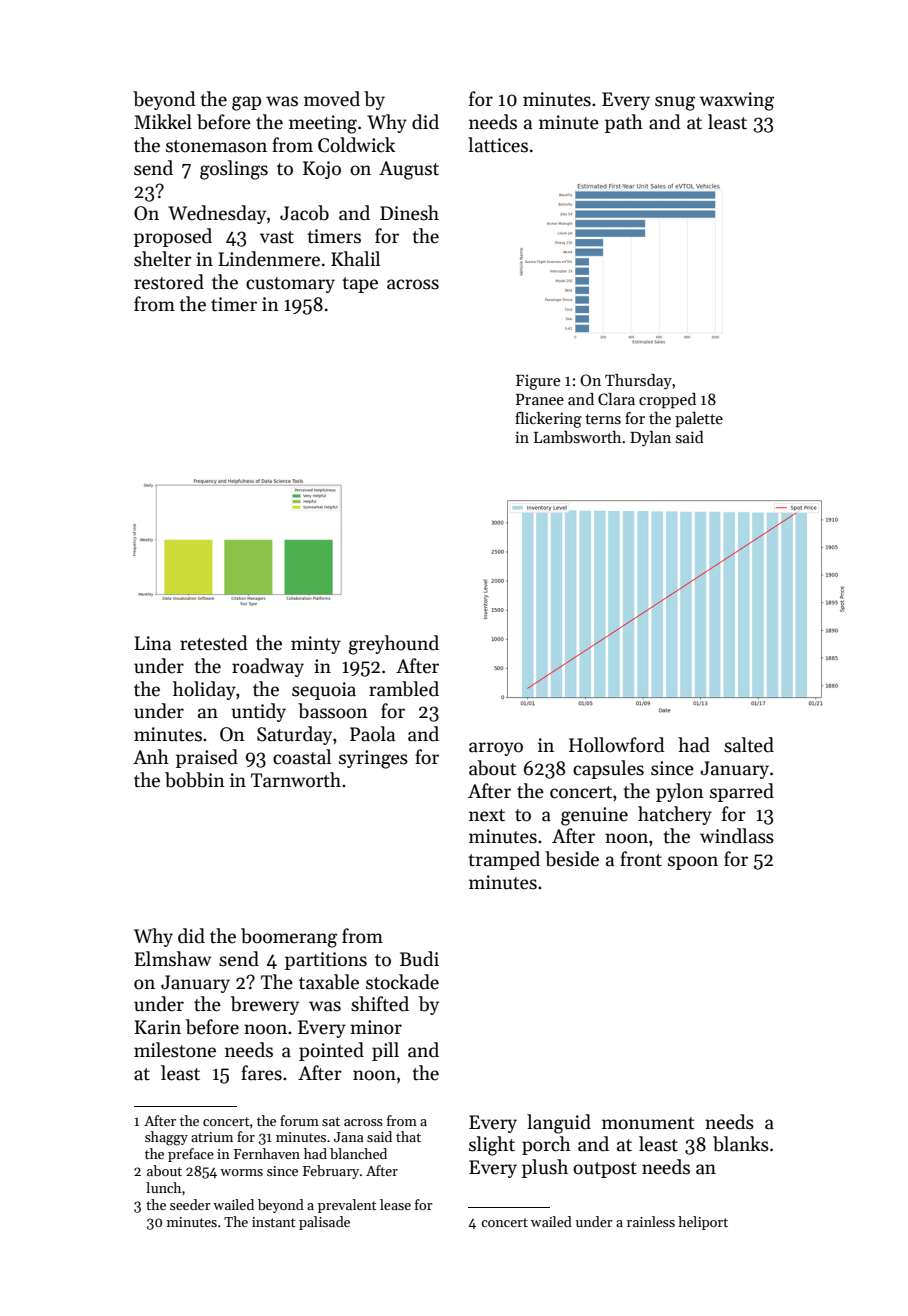  I want to click on palette, so click(699, 420).
